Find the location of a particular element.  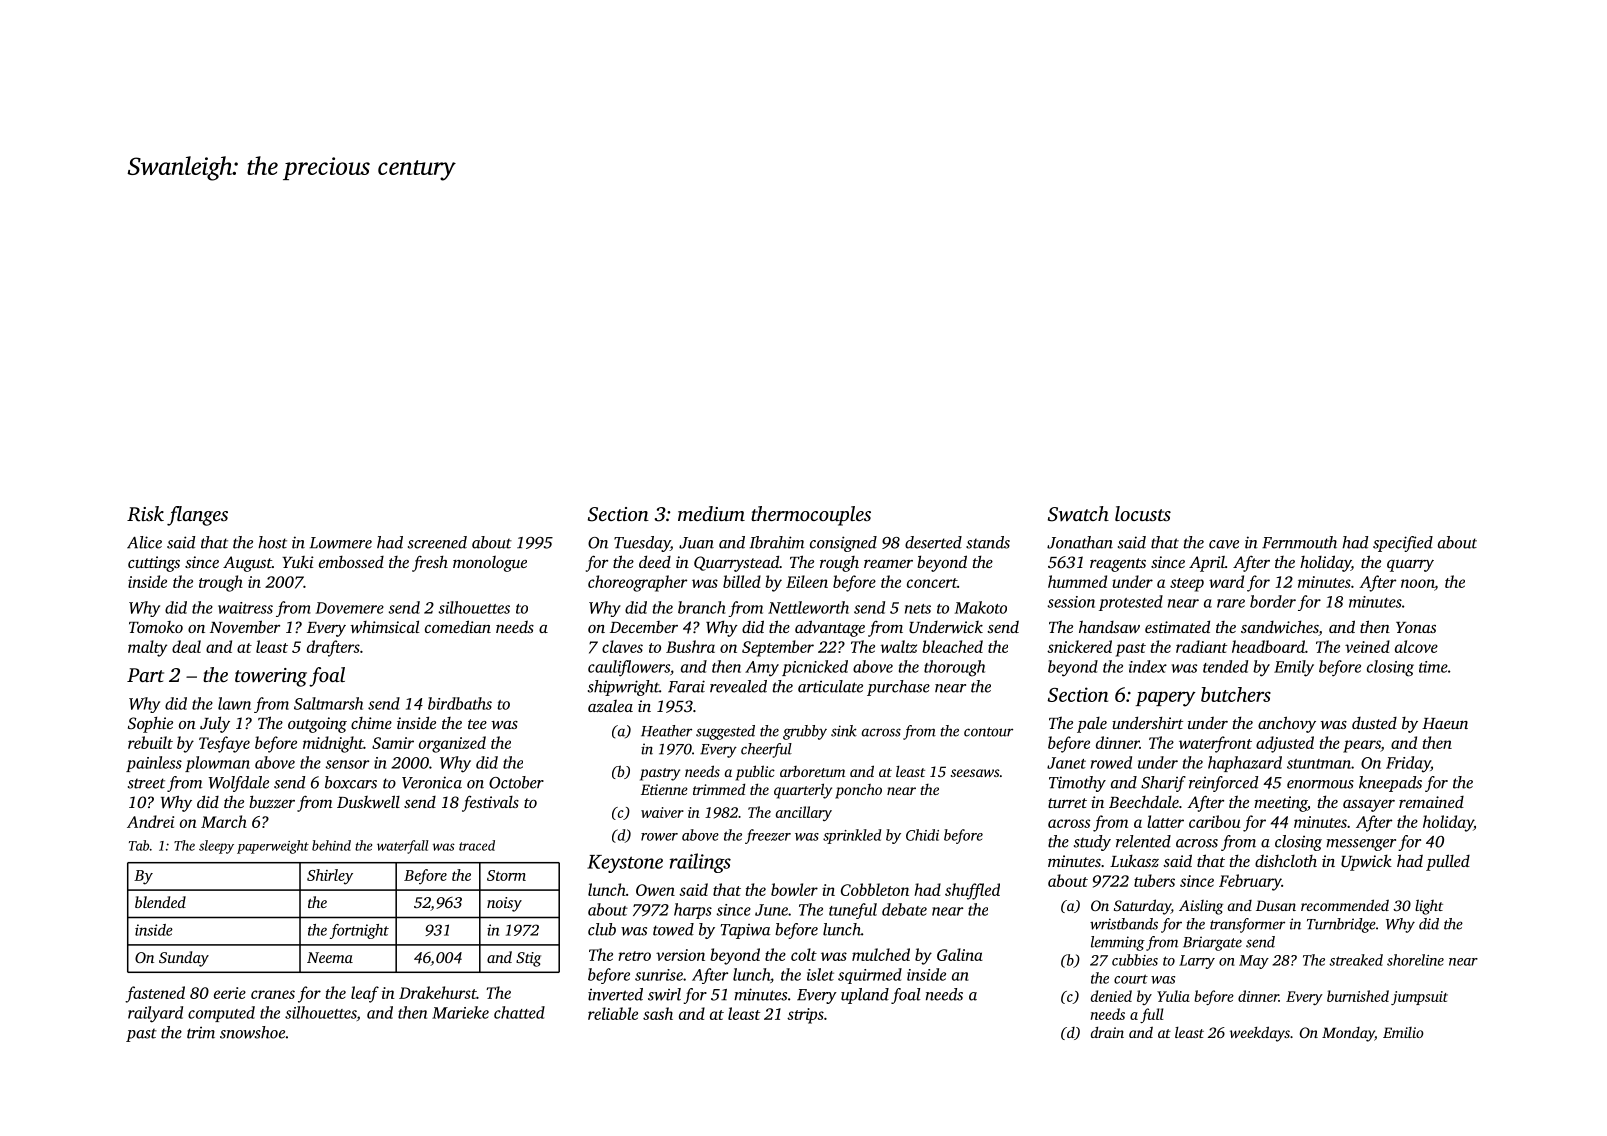

turret is located at coordinates (1067, 803).
